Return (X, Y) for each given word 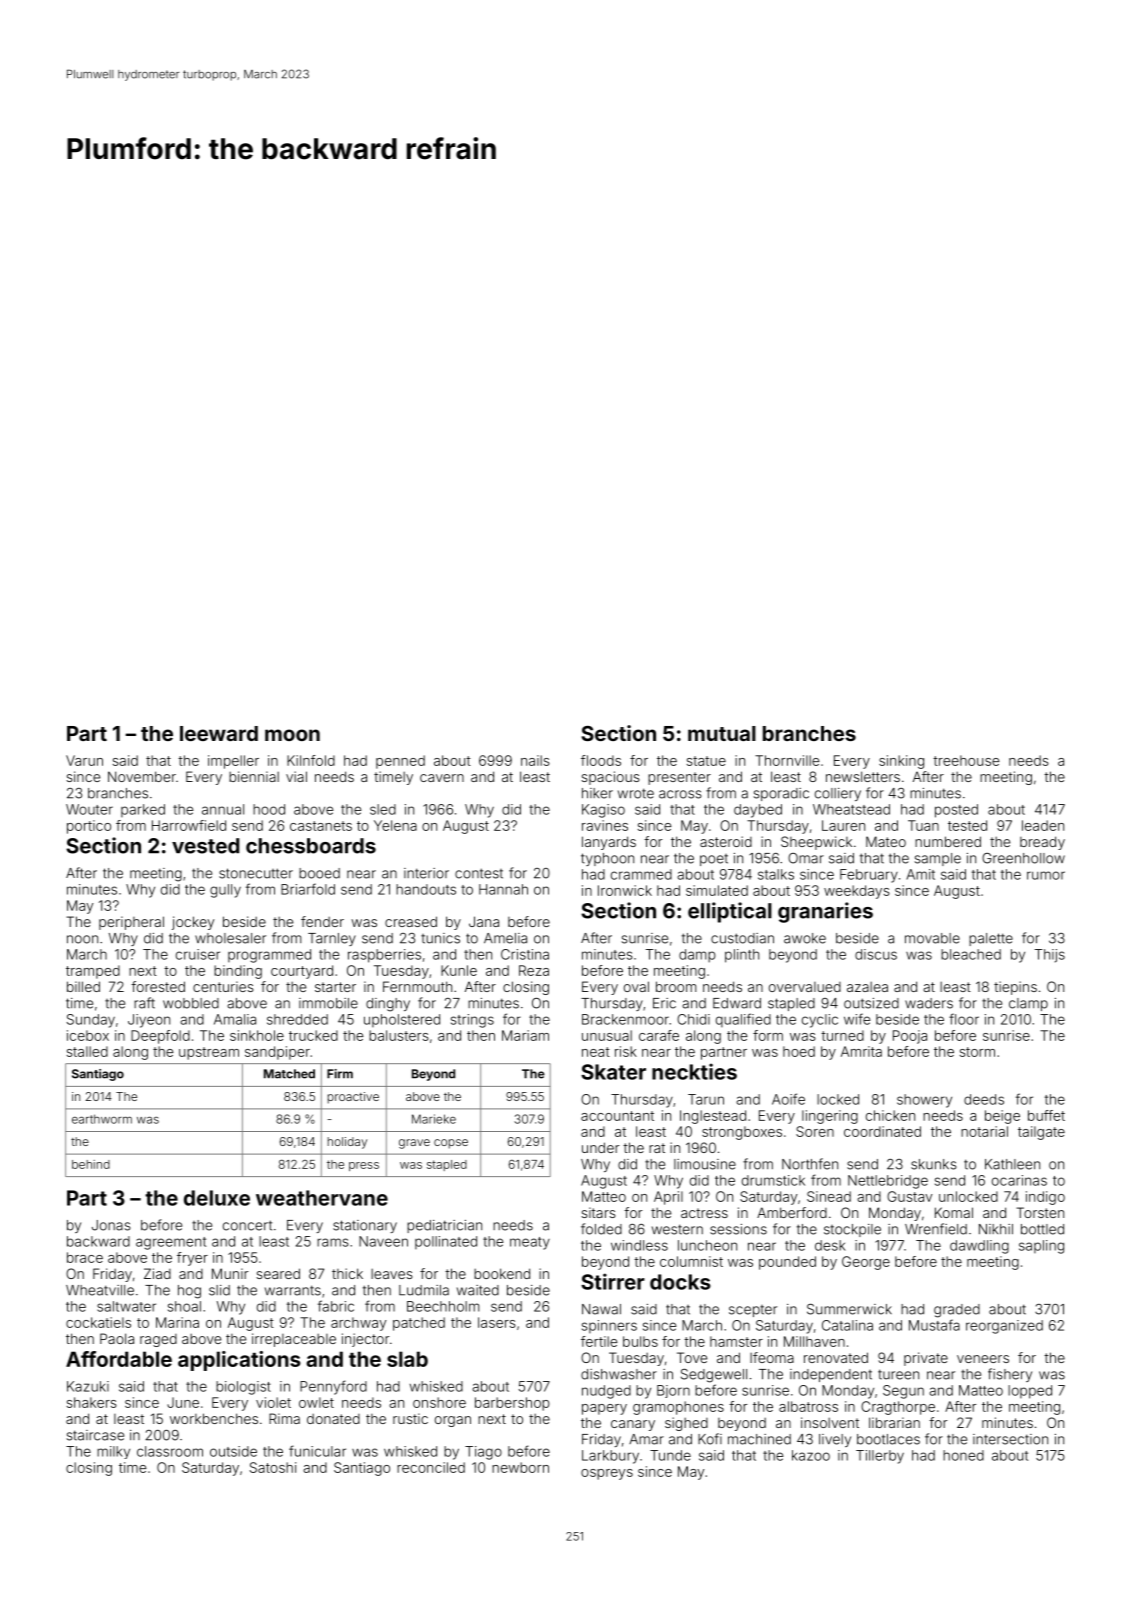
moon (292, 735)
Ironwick (625, 890)
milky (113, 1452)
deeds (984, 1099)
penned (400, 762)
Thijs (1050, 956)
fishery (1010, 1375)
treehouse (966, 760)
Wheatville (100, 1290)
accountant (617, 1116)
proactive (353, 1098)
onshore (439, 1402)
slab (407, 1359)
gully (225, 891)
